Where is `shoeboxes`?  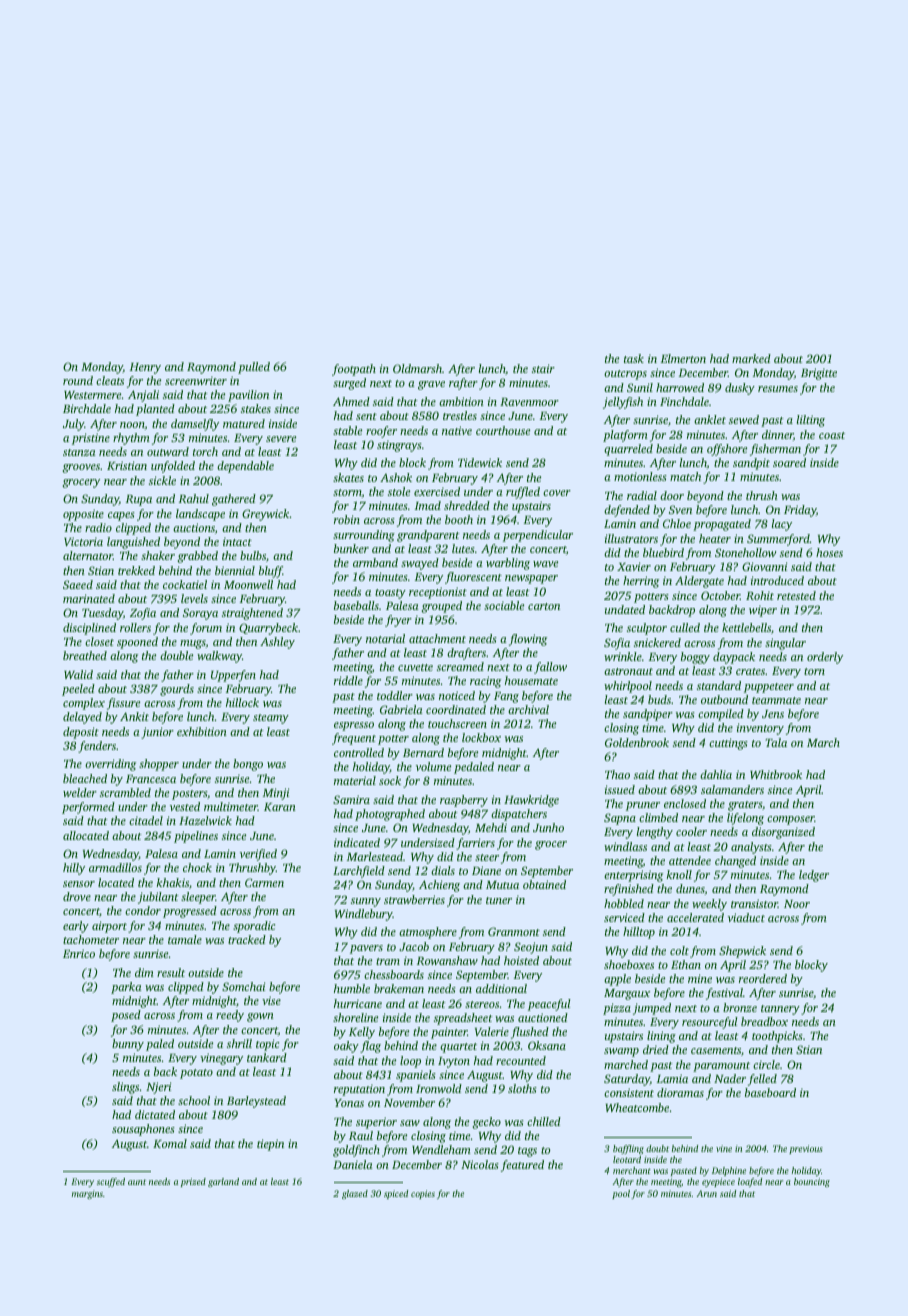 shoeboxes is located at coordinates (629, 964).
